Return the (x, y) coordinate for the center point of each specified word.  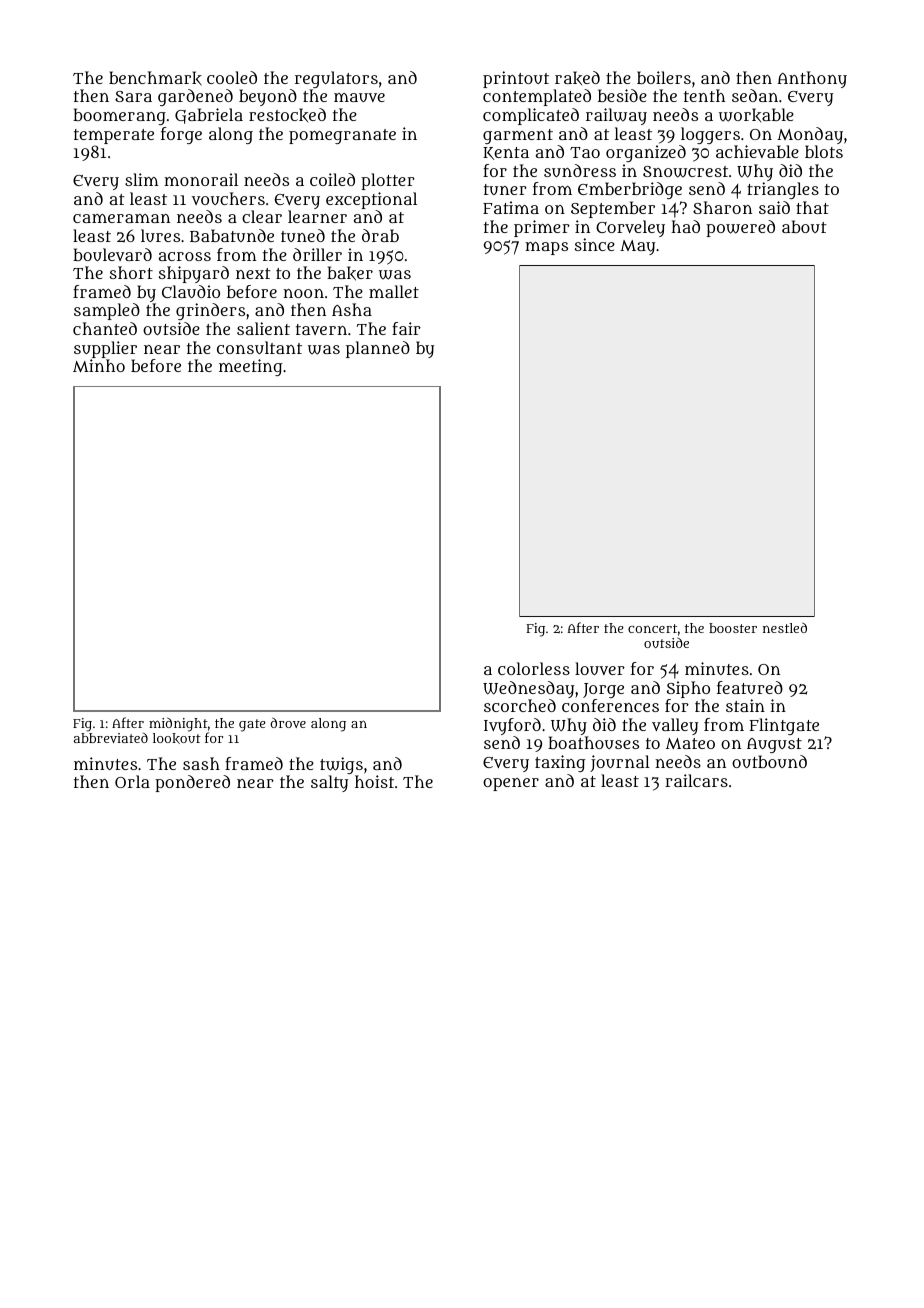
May (637, 247)
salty (329, 783)
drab (380, 235)
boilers (664, 77)
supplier (105, 349)
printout (516, 79)
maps (546, 248)
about (804, 226)
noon (303, 293)
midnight (178, 724)
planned (378, 349)
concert (652, 628)
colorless (534, 668)
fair (406, 328)
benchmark (155, 78)
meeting (251, 367)
